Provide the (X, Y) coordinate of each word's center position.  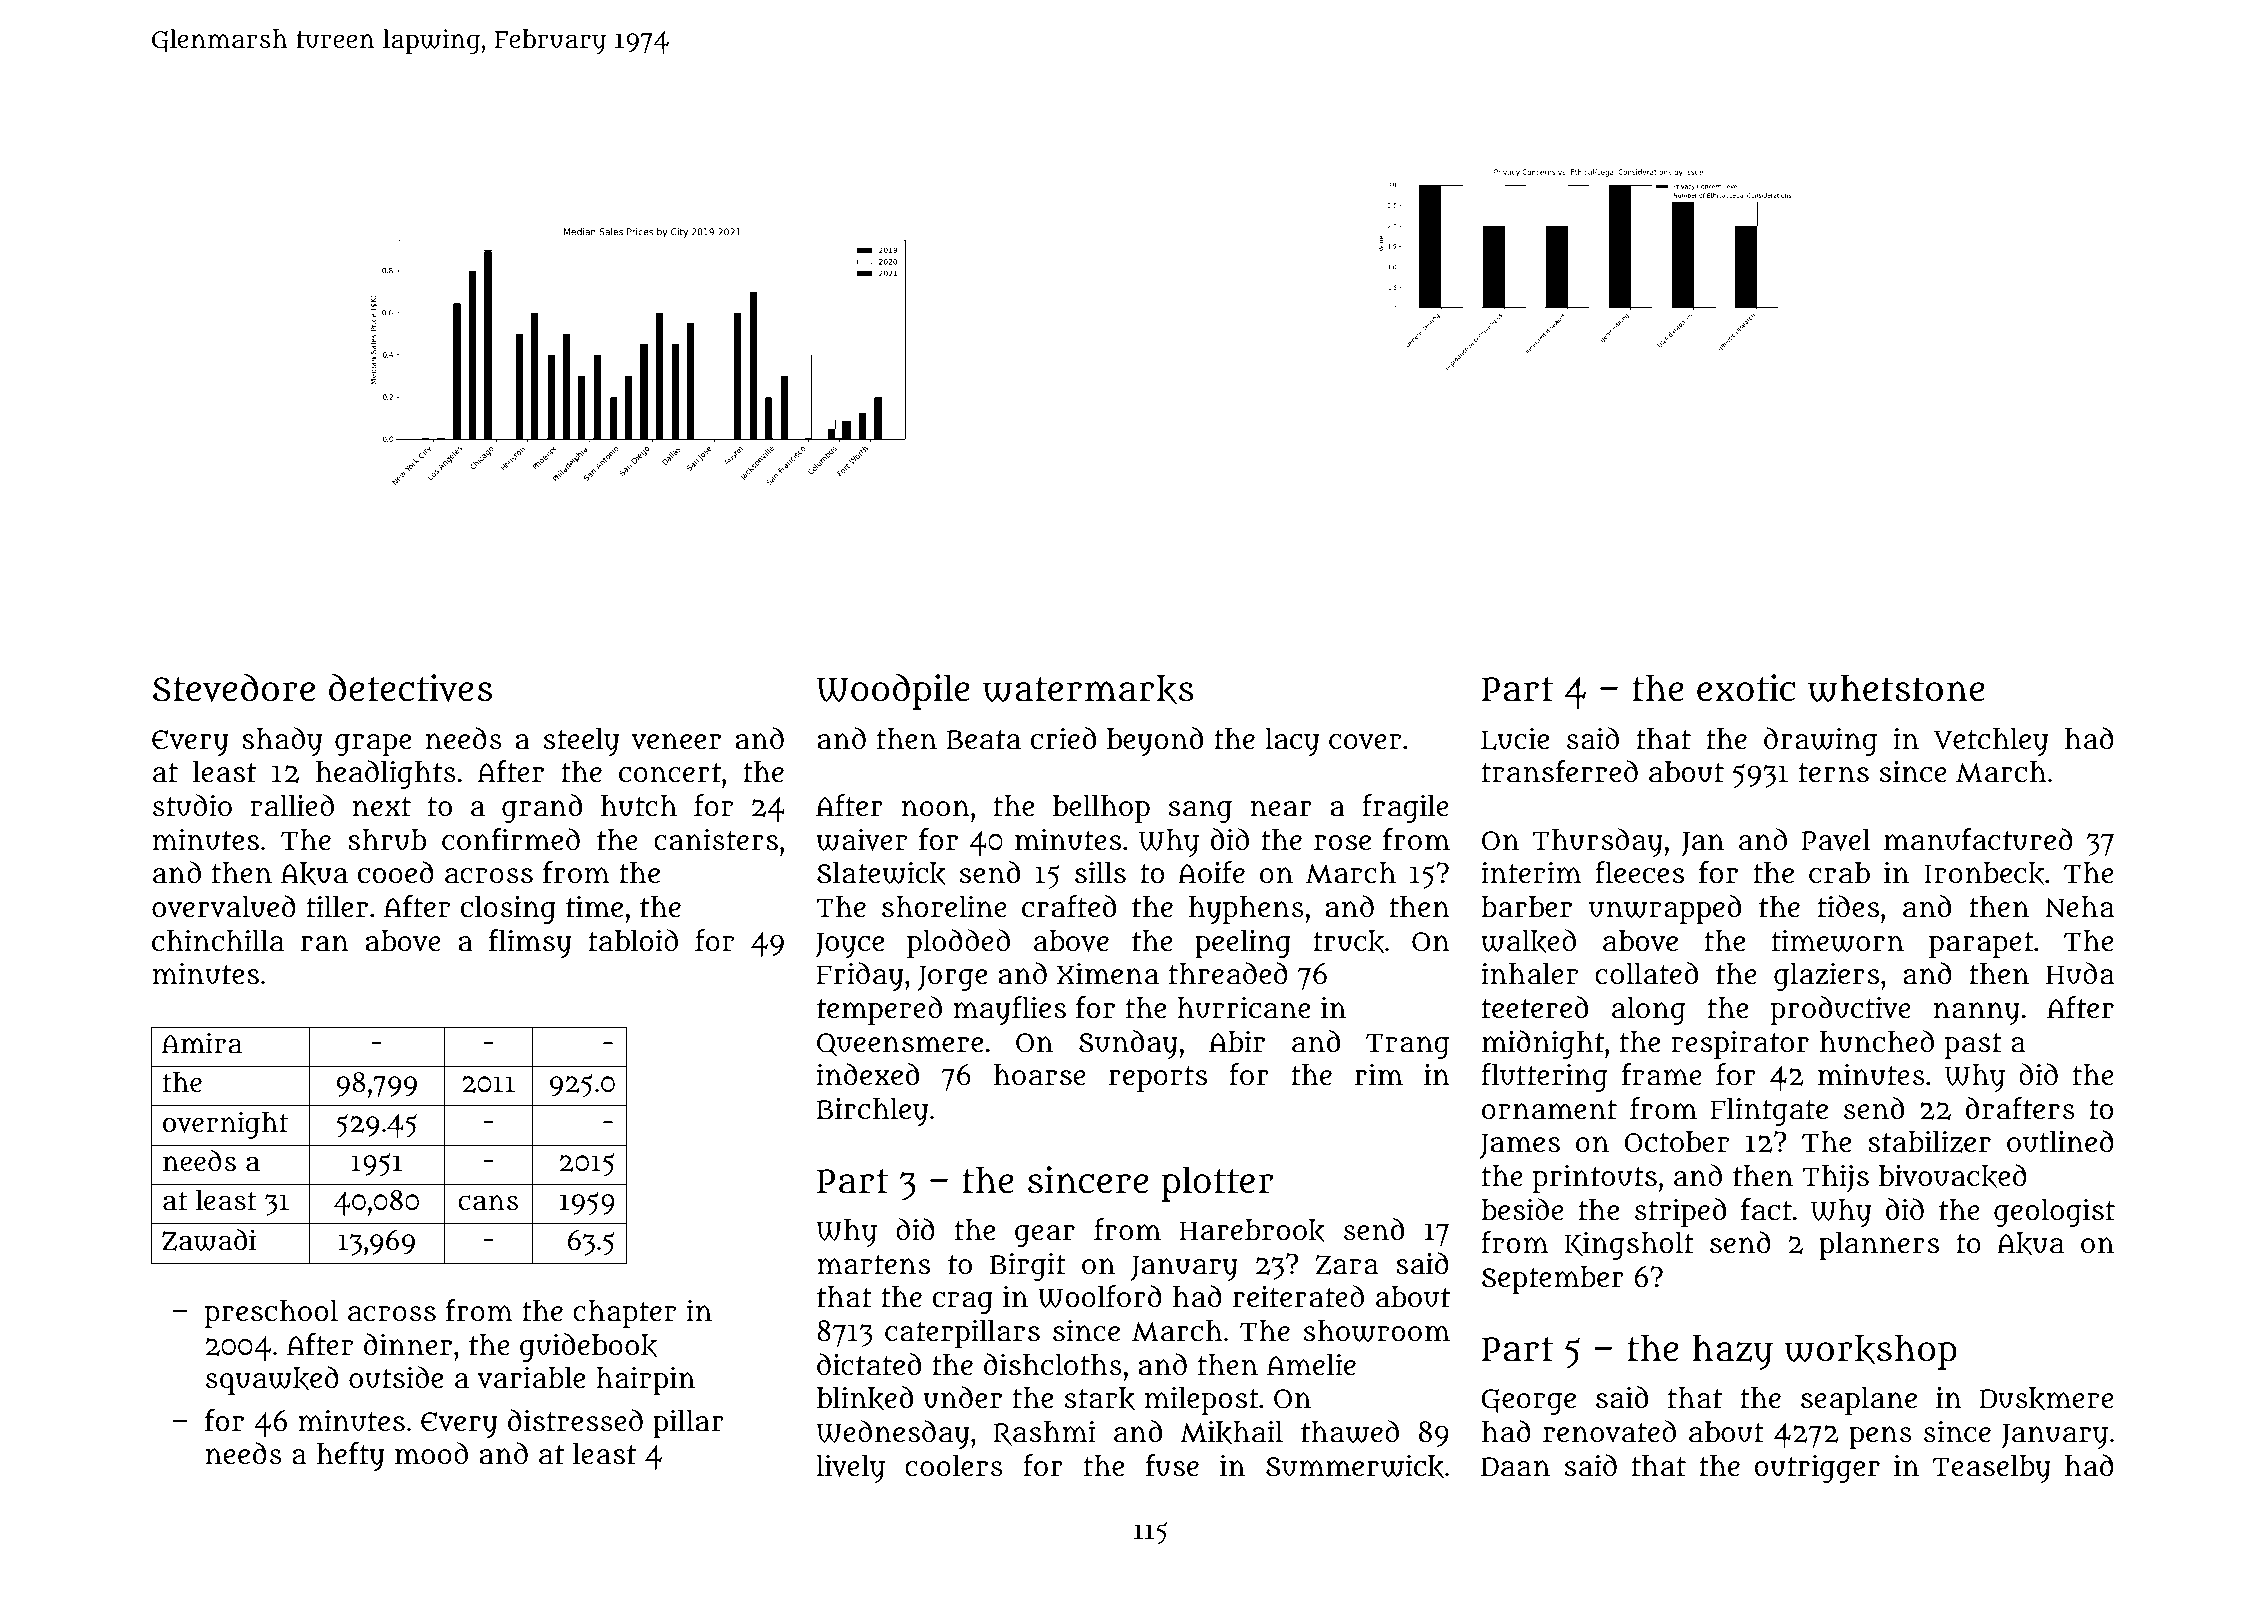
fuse (1172, 1465)
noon (936, 808)
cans (488, 1203)
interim (1531, 872)
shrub (387, 840)
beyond (1155, 741)
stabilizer (1929, 1141)
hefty (351, 1456)
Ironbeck (1984, 874)
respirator (1740, 1045)
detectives (410, 687)
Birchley (872, 1111)
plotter (1218, 1184)
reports (1158, 1079)
